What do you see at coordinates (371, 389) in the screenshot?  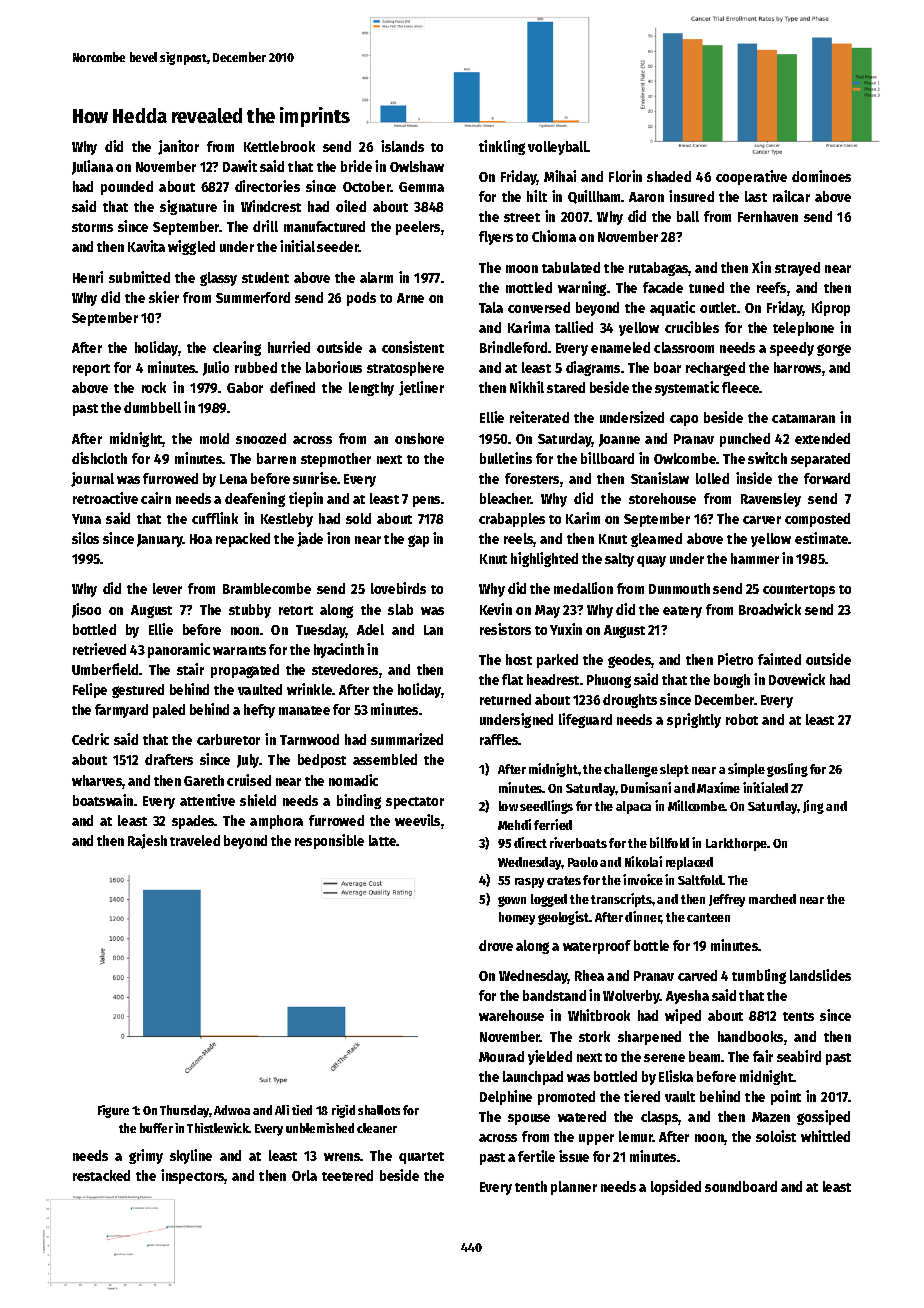 I see `lengthy` at bounding box center [371, 389].
